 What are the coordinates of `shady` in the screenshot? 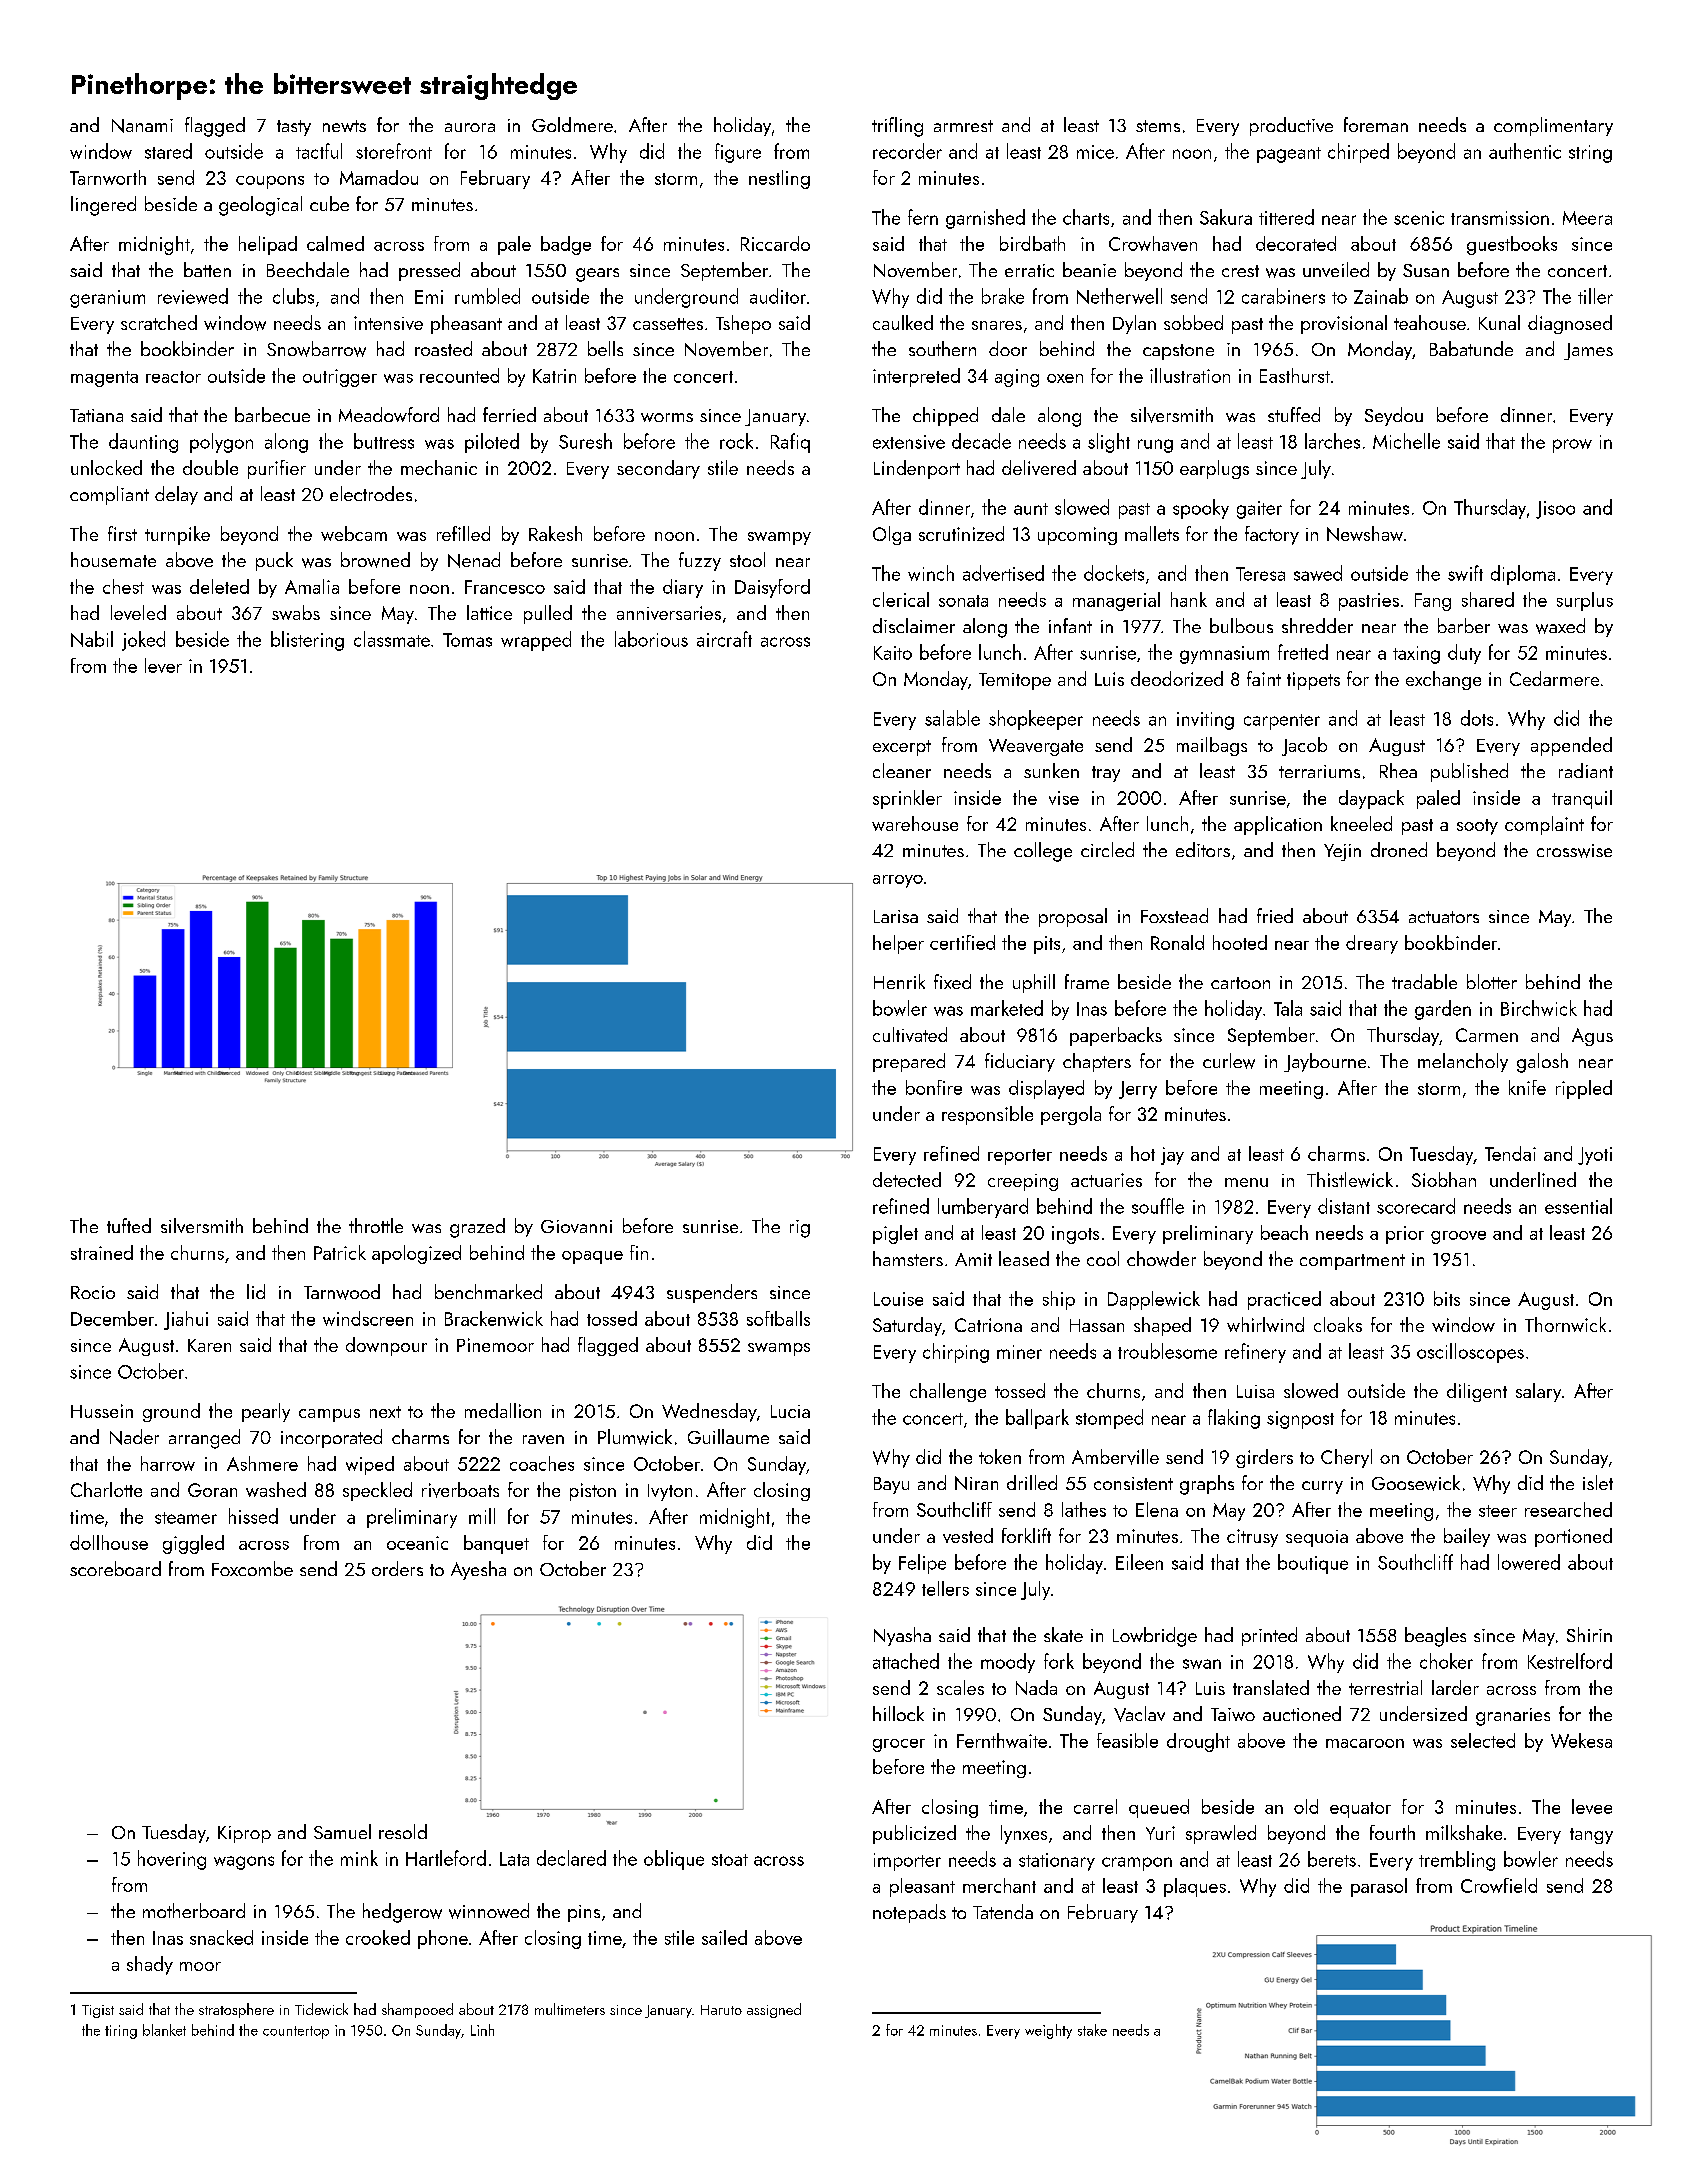 It's located at (150, 1965).
